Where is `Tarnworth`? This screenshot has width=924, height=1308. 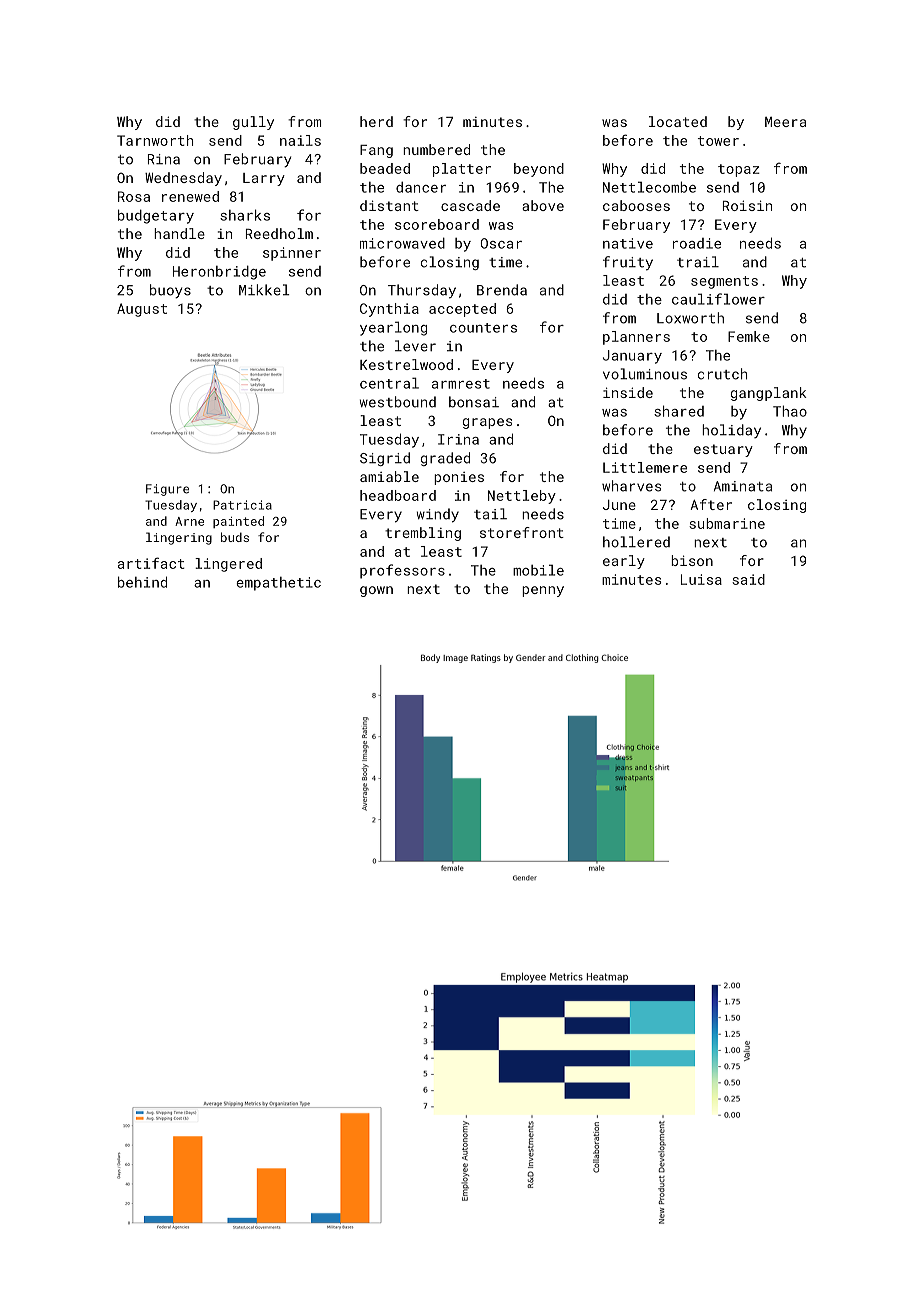 Tarnworth is located at coordinates (155, 140).
